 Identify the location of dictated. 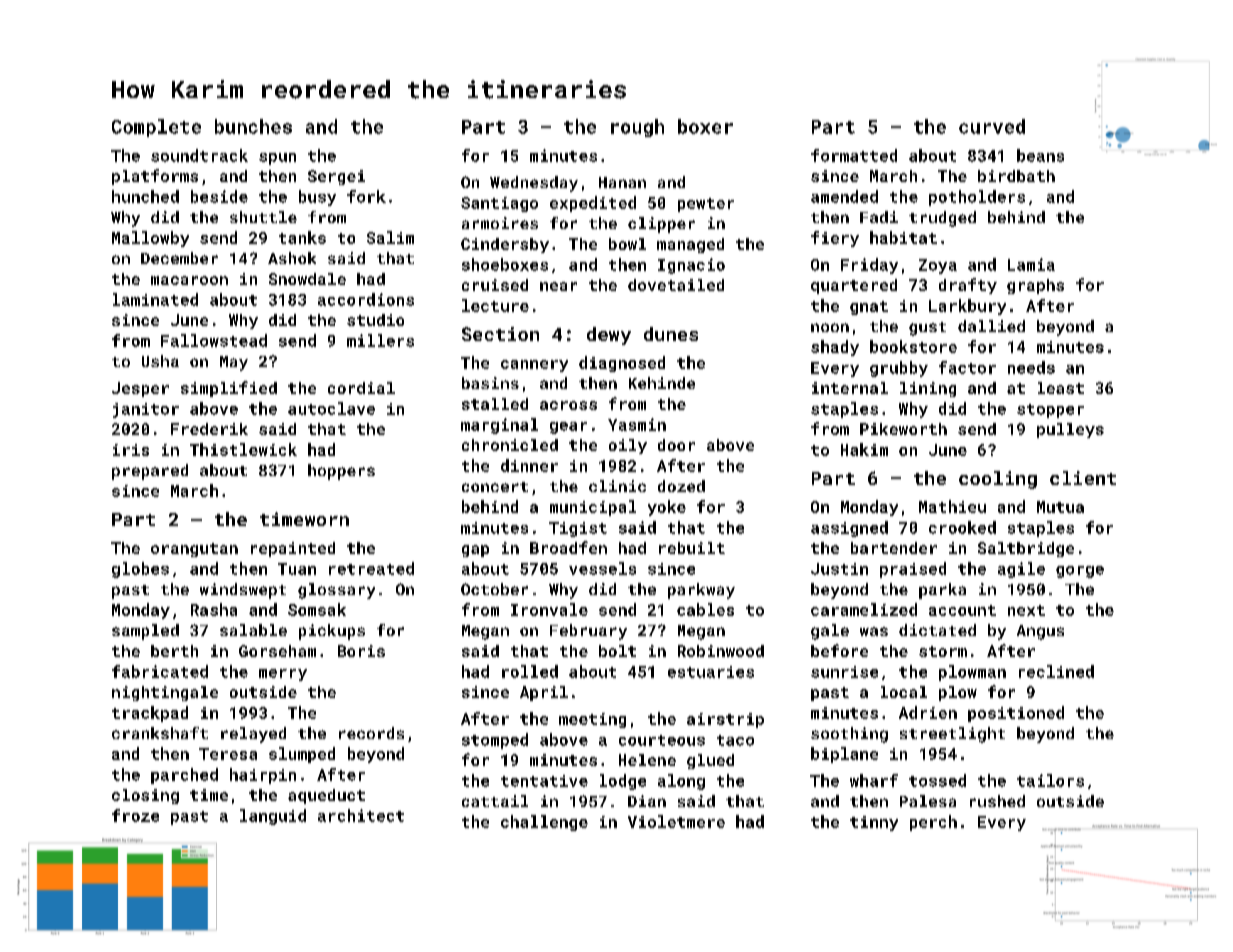
(937, 630).
